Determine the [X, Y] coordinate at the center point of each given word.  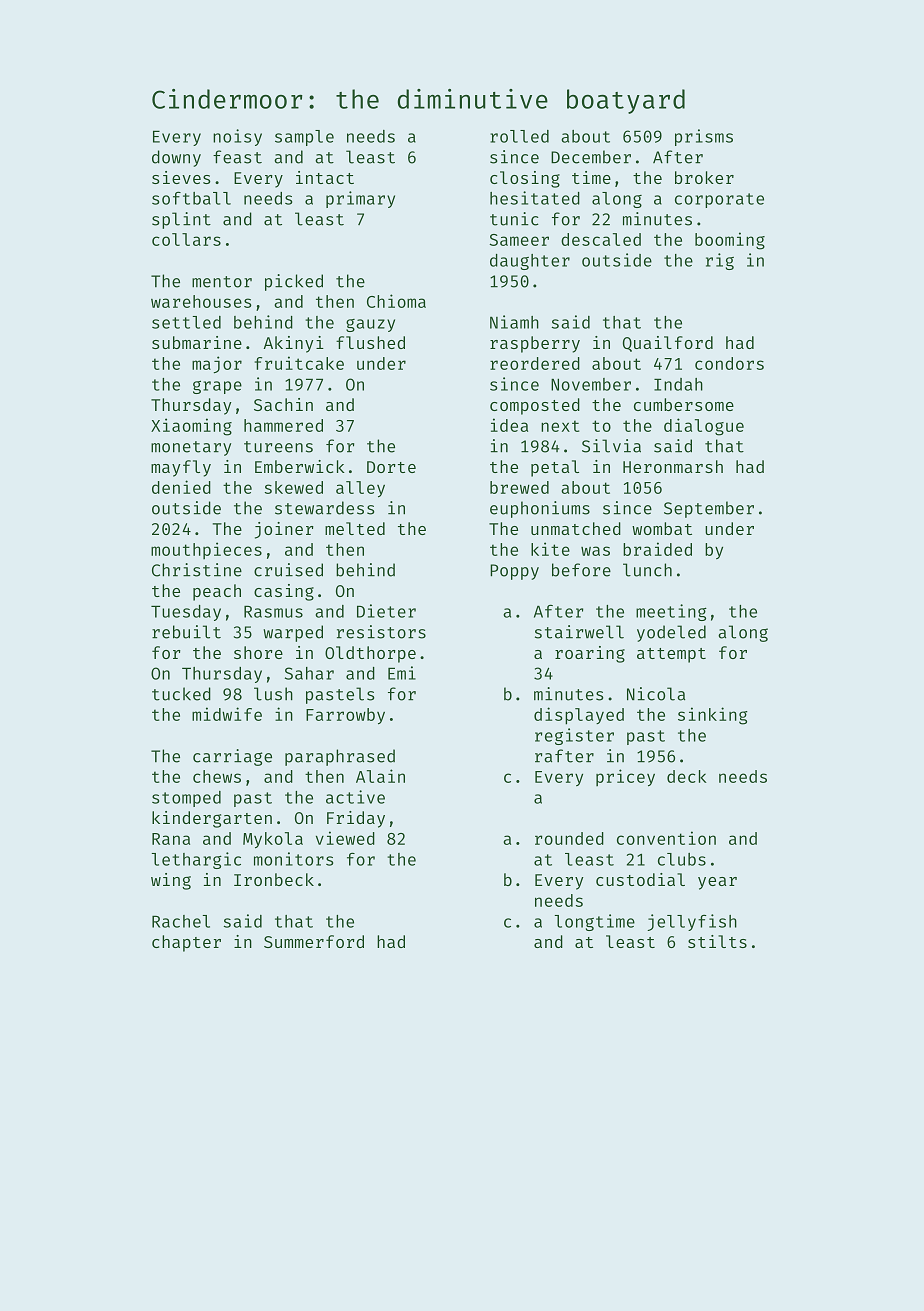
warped [293, 633]
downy [176, 158]
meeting [671, 612]
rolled [519, 136]
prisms [704, 137]
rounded [569, 838]
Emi [402, 673]
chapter [186, 943]
